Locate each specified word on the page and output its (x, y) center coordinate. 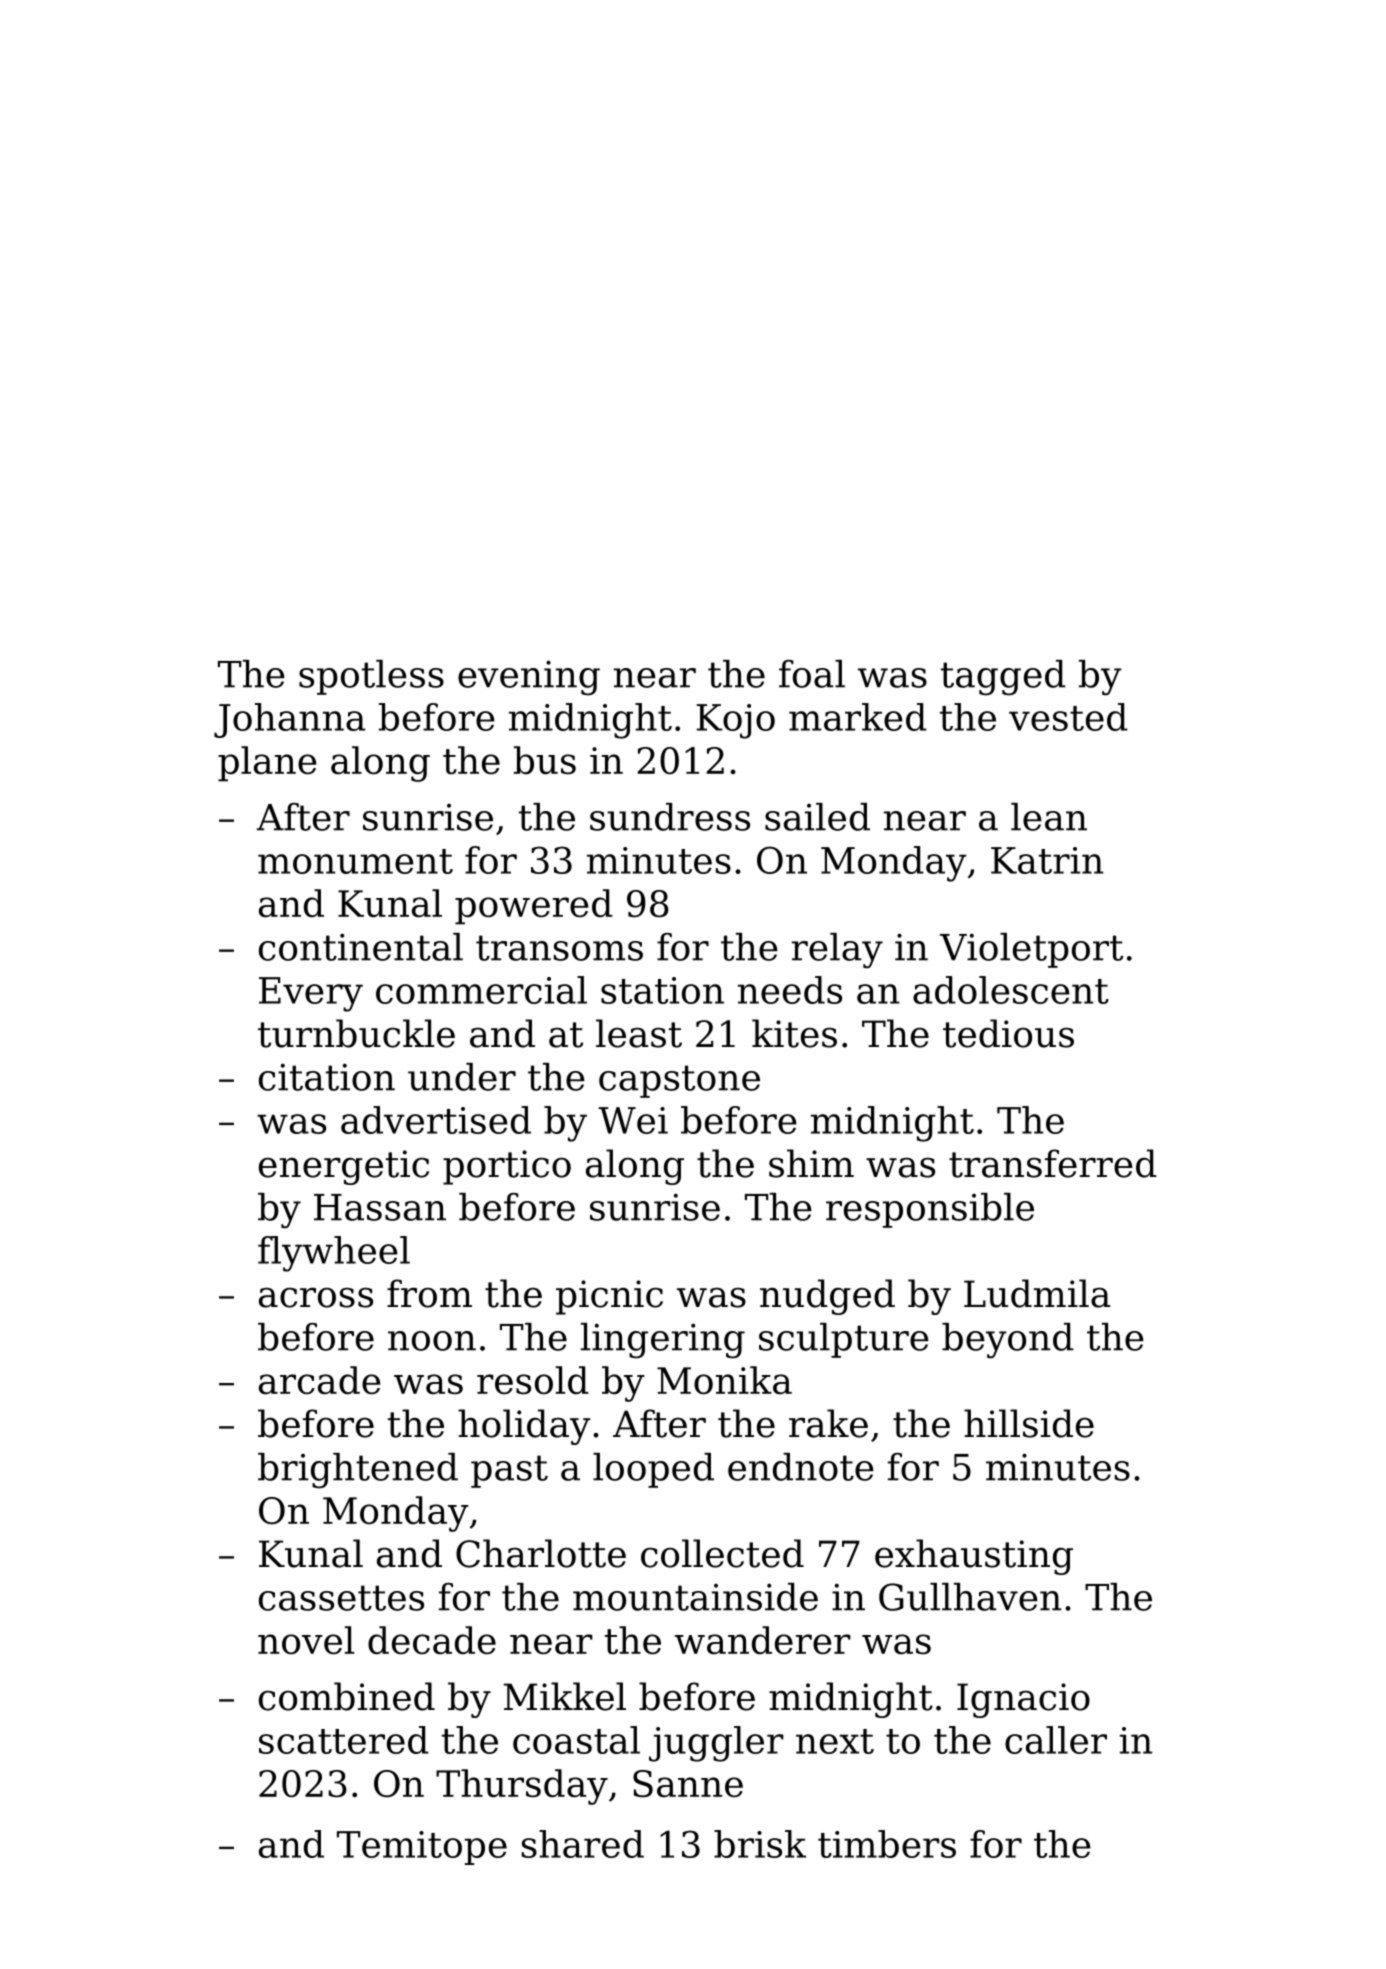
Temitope (422, 1848)
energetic (344, 1167)
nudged (827, 1297)
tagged (1003, 678)
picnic (609, 1297)
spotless (371, 677)
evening (529, 678)
